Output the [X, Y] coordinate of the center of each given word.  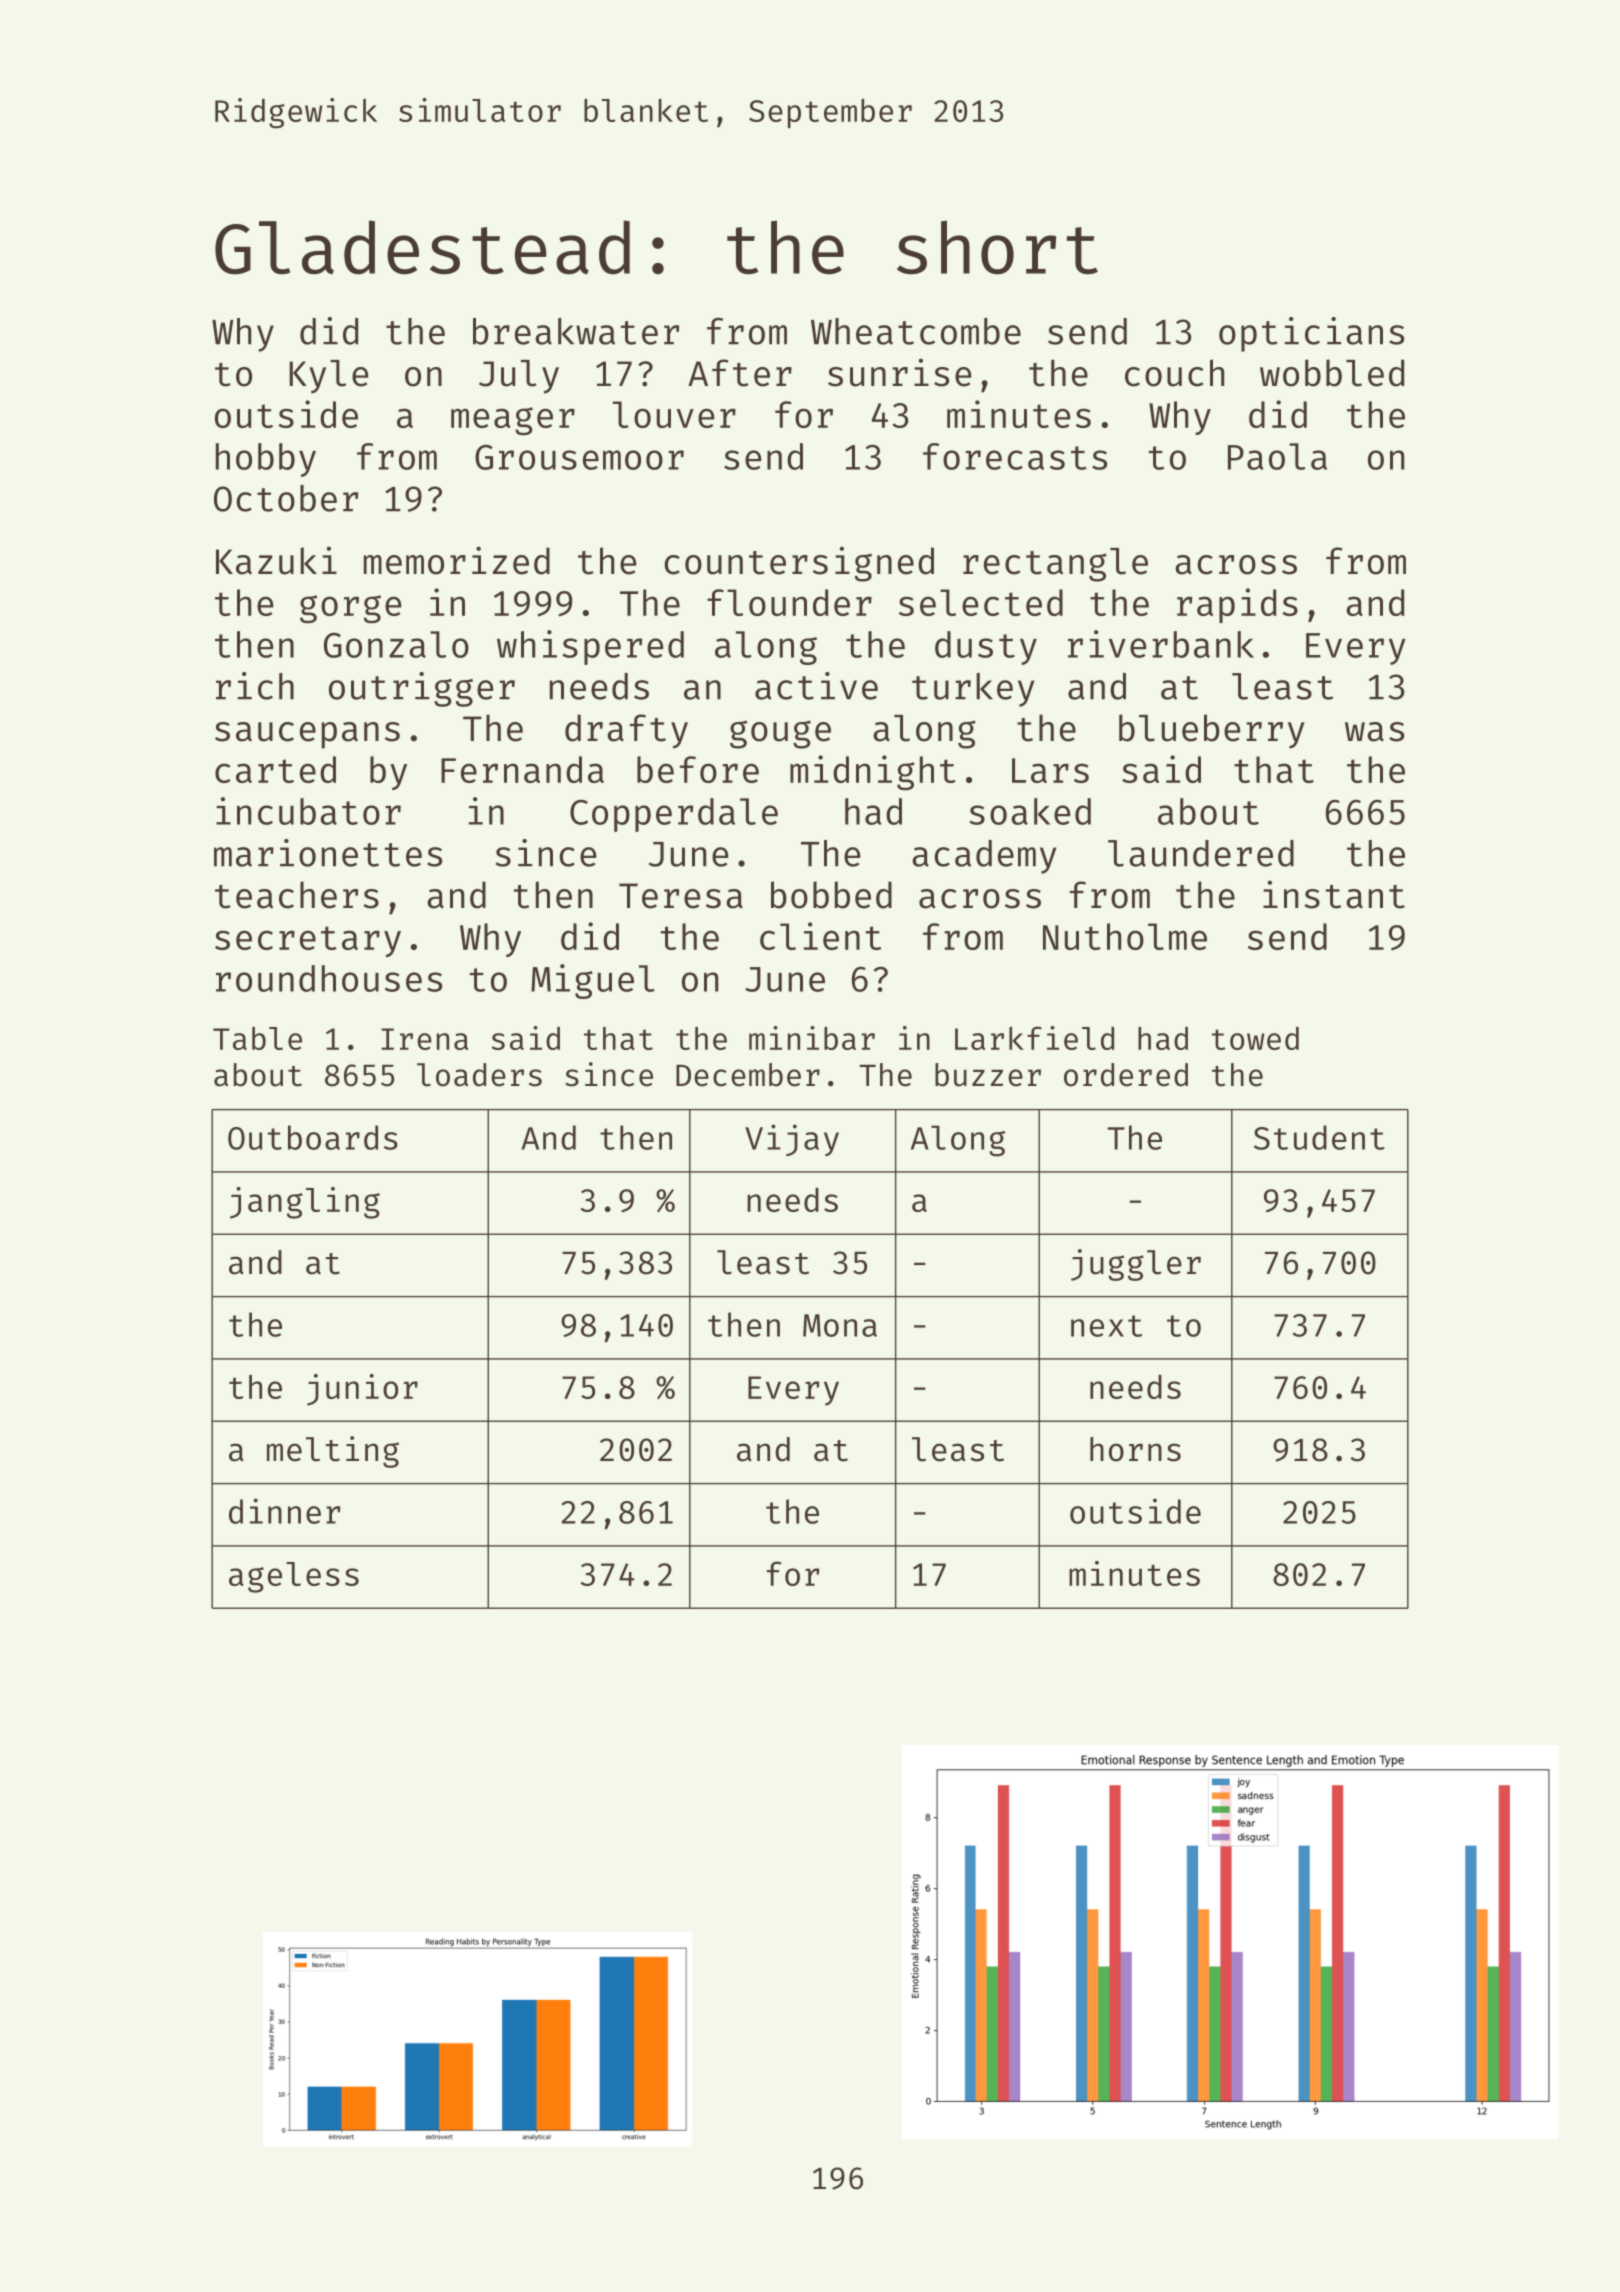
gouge [780, 734]
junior [362, 1390]
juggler [1136, 1265]
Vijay [792, 1140]
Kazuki [276, 560]
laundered [1201, 853]
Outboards [313, 1137]
